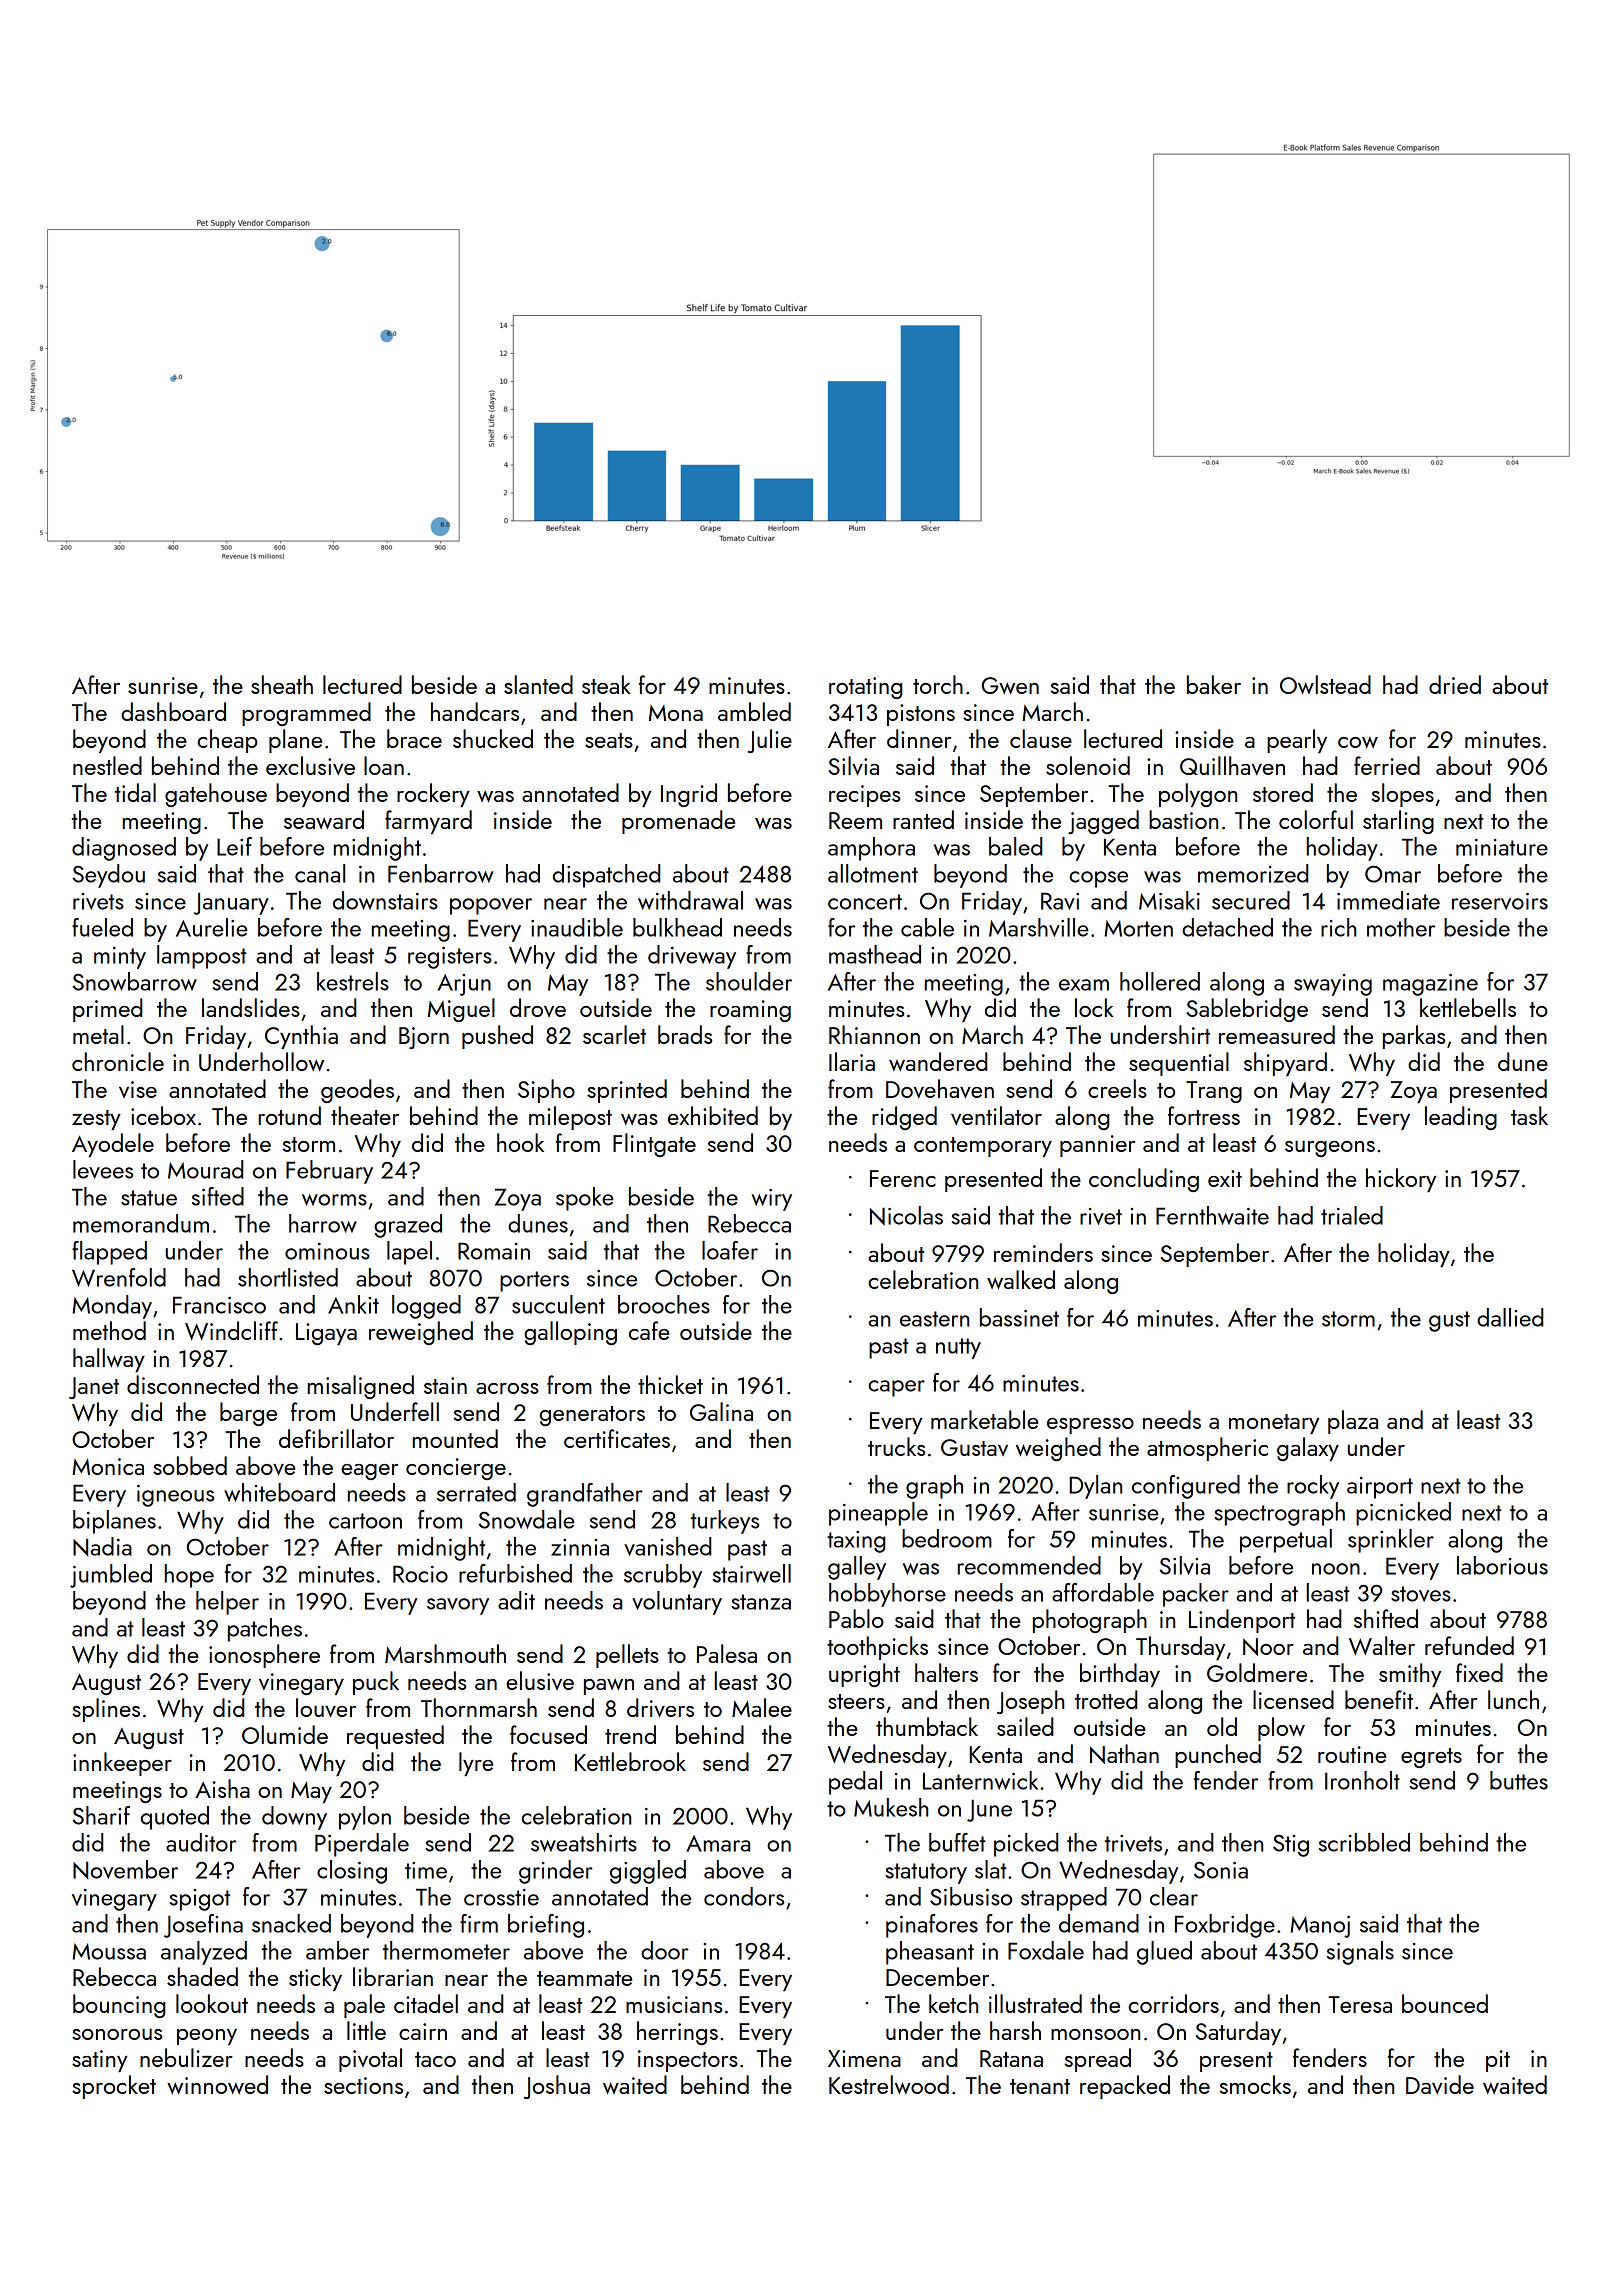 The width and height of the page is (1620, 2292). What do you see at coordinates (1179, 1064) in the page?
I see `sequential` at bounding box center [1179, 1064].
